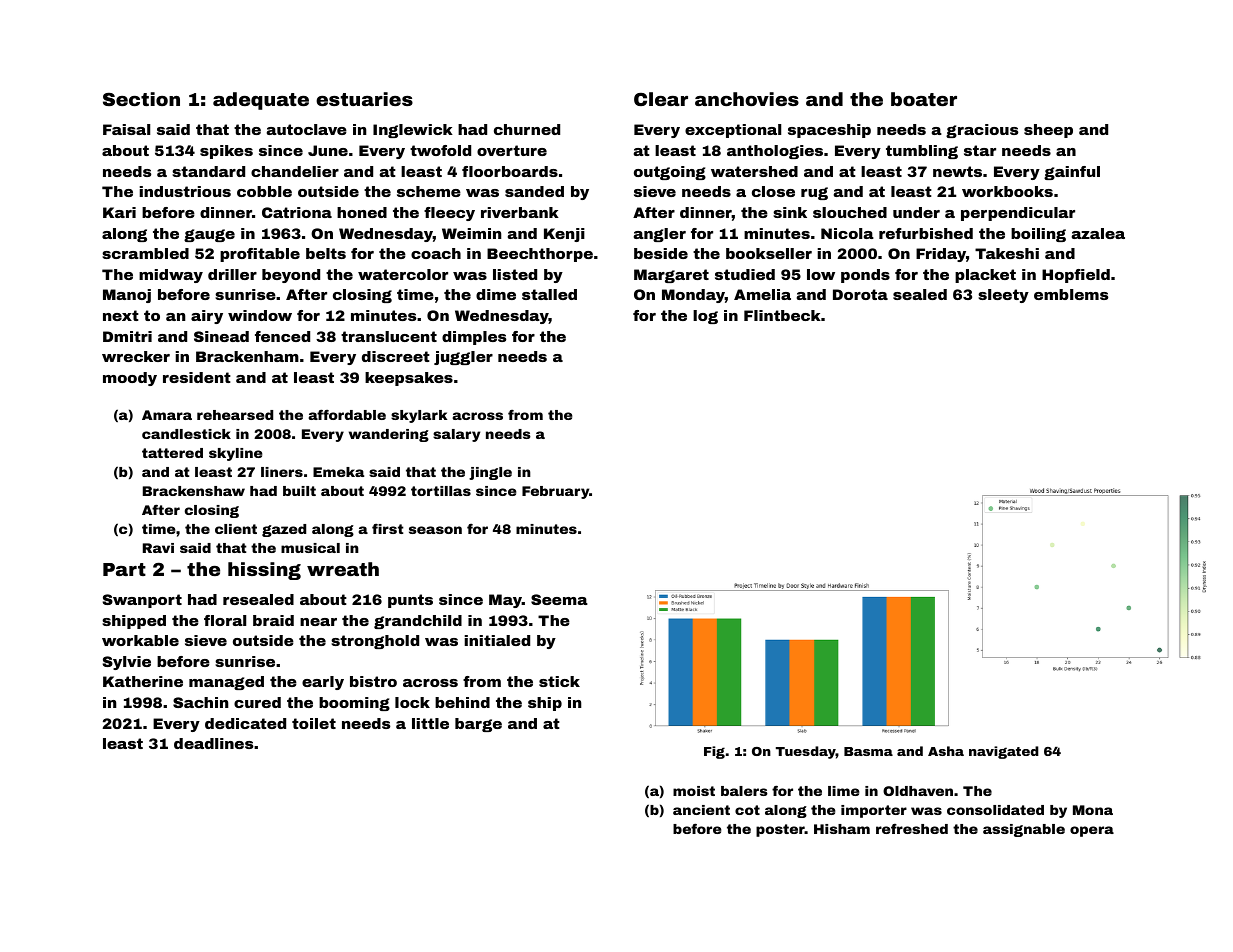  I want to click on deadlines, so click(213, 743).
